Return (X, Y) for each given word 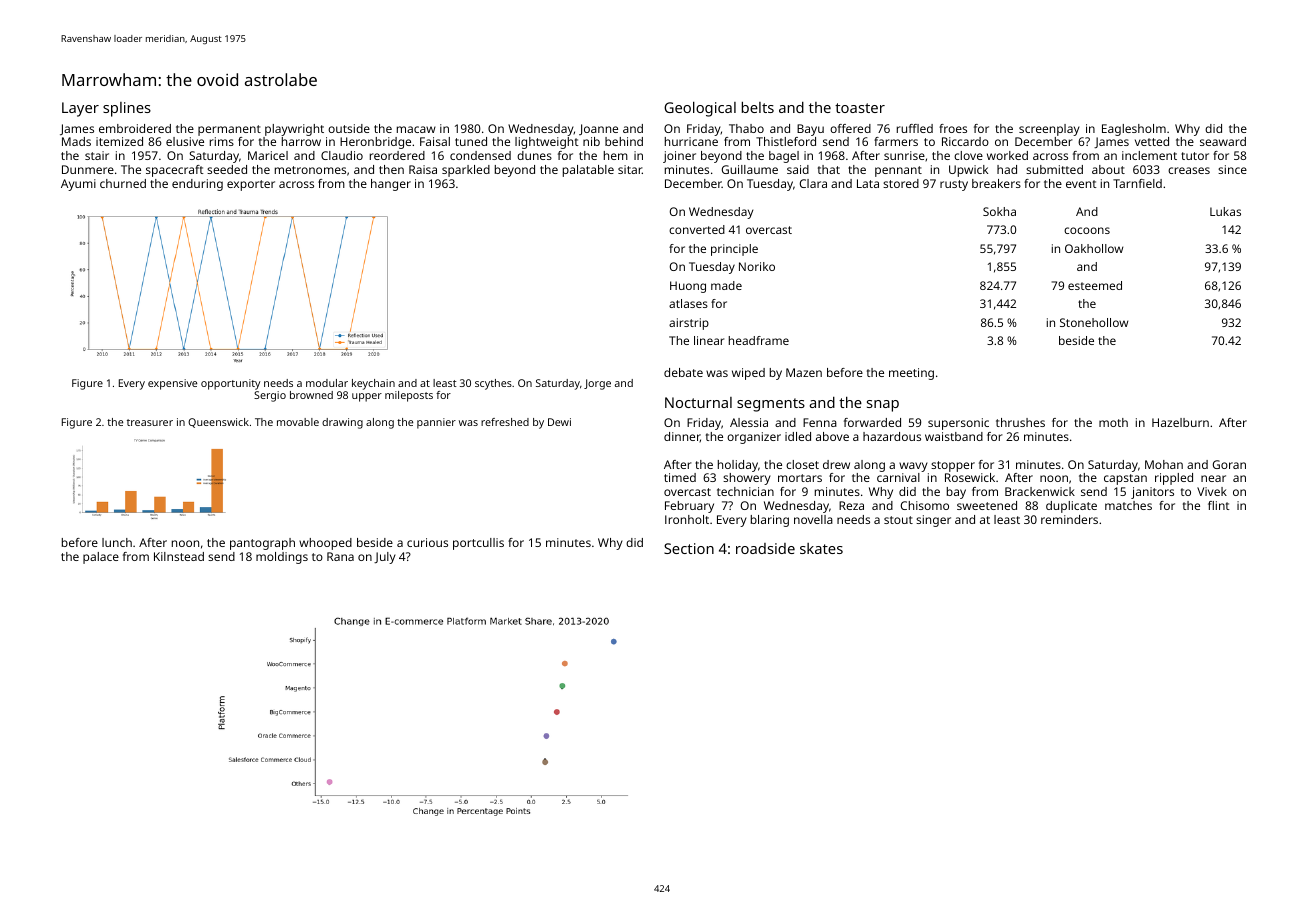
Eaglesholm (1134, 130)
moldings (282, 558)
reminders (1069, 519)
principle (734, 250)
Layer (80, 109)
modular (327, 383)
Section (689, 548)
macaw (416, 129)
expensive (172, 384)
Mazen (804, 372)
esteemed (1095, 285)
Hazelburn (1180, 422)
